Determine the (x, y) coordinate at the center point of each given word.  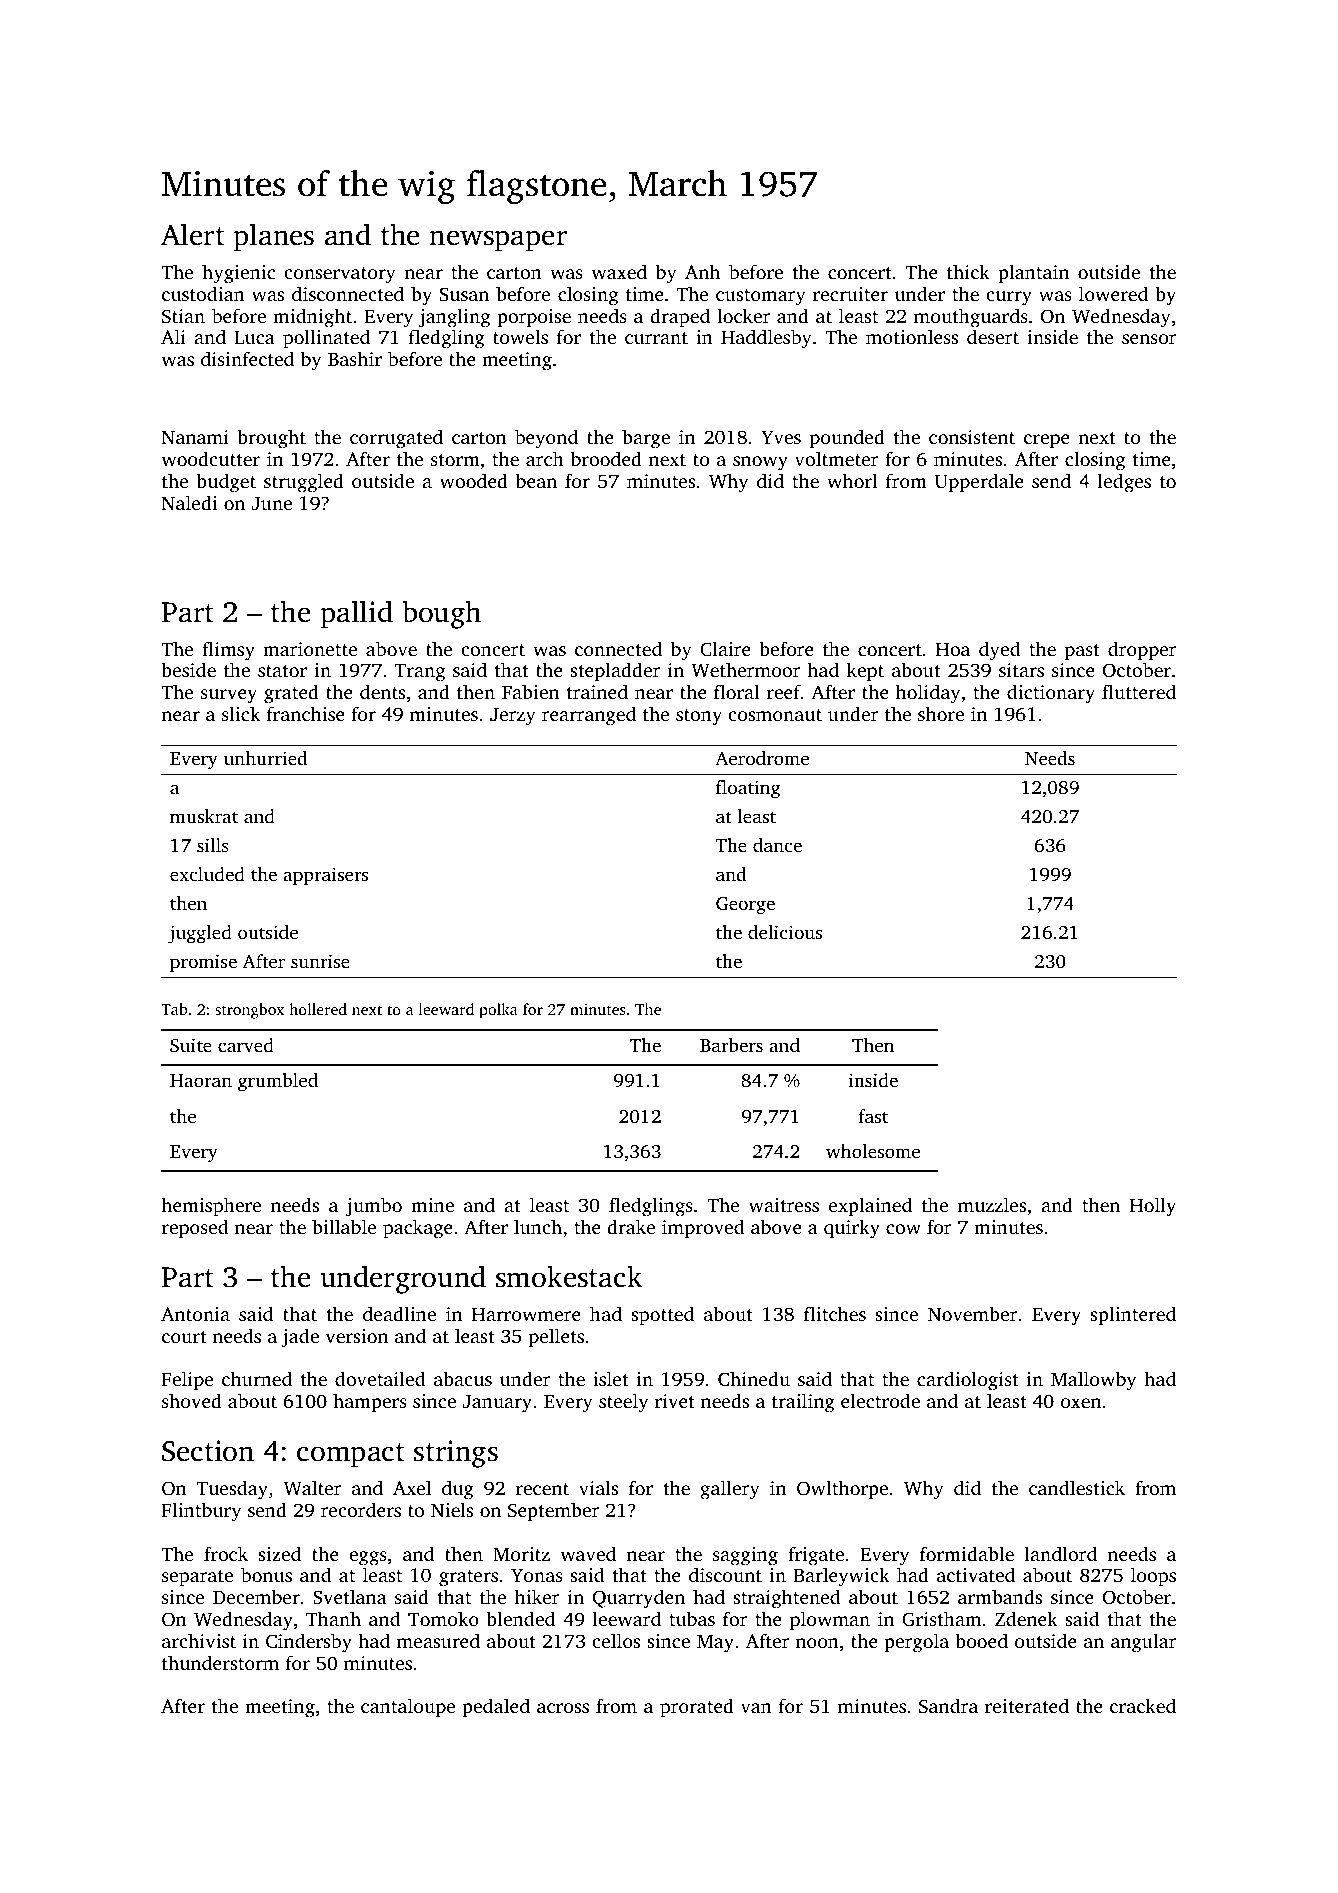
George (745, 906)
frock (226, 1553)
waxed (619, 271)
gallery (730, 1490)
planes (273, 237)
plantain (1033, 274)
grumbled (278, 1082)
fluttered (1139, 691)
